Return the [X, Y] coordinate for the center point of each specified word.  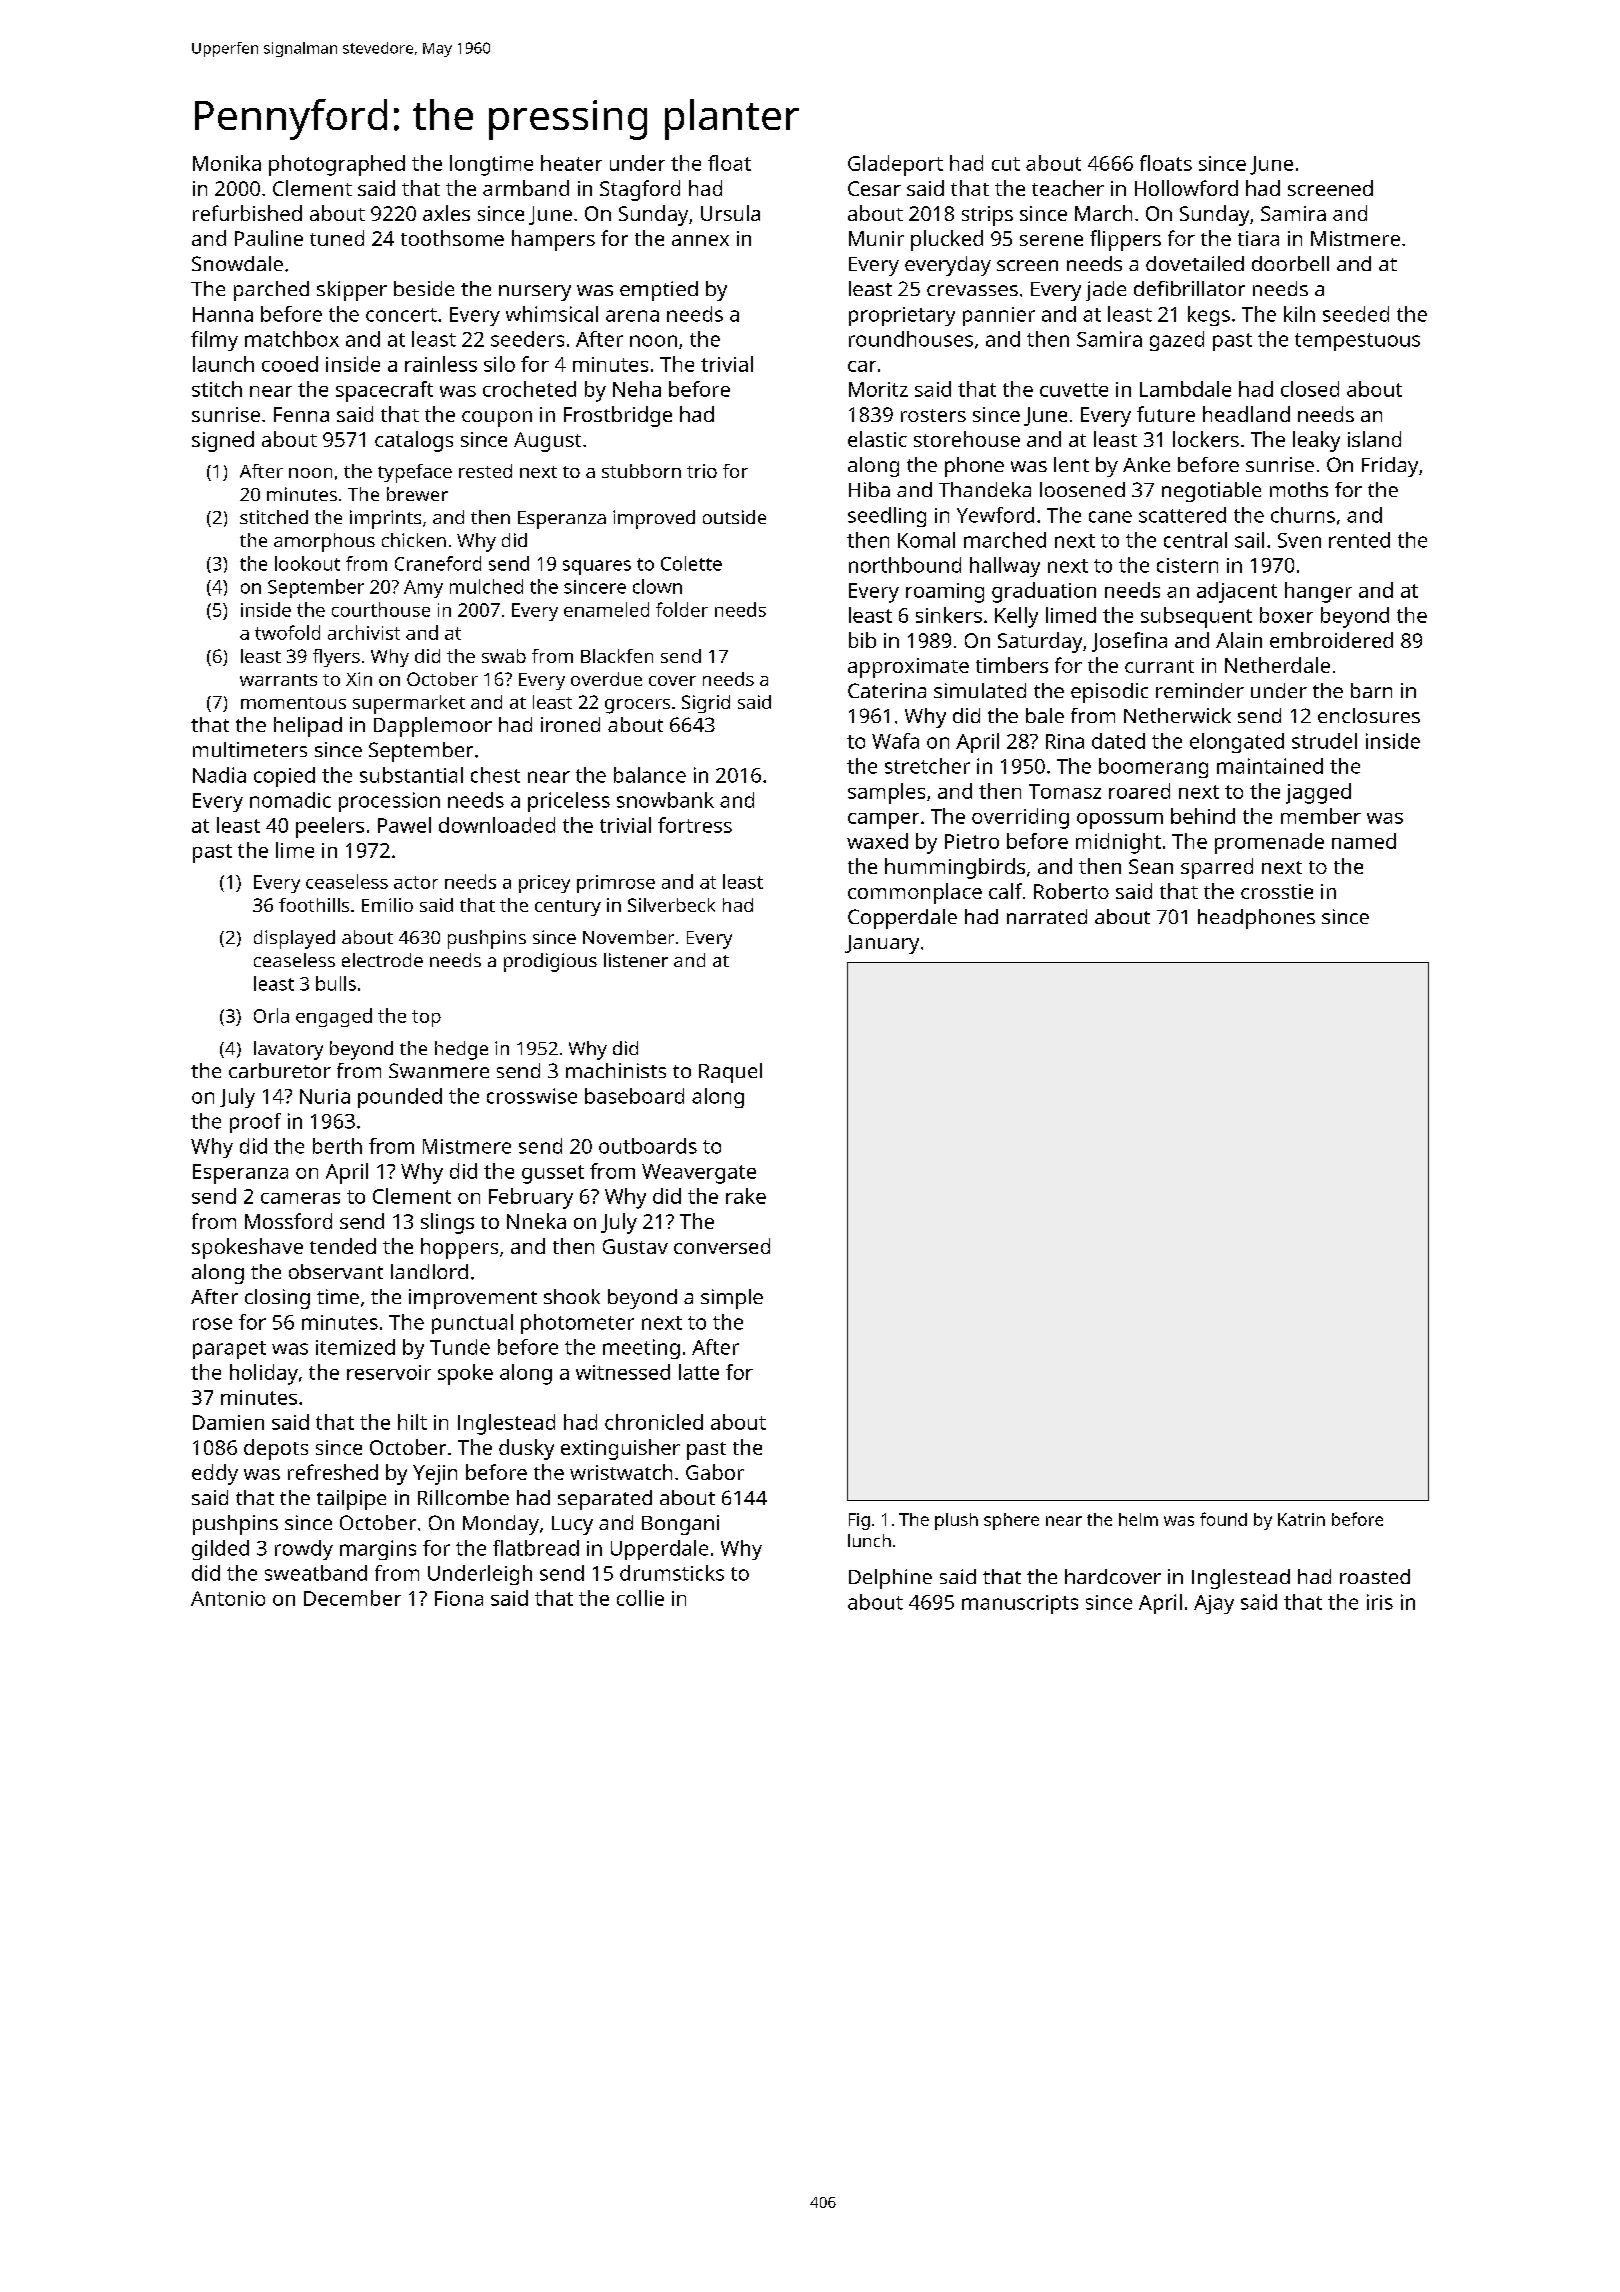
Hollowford [1186, 188]
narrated [1047, 916]
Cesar [874, 188]
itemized [355, 1347]
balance [650, 775]
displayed [294, 939]
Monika [227, 163]
